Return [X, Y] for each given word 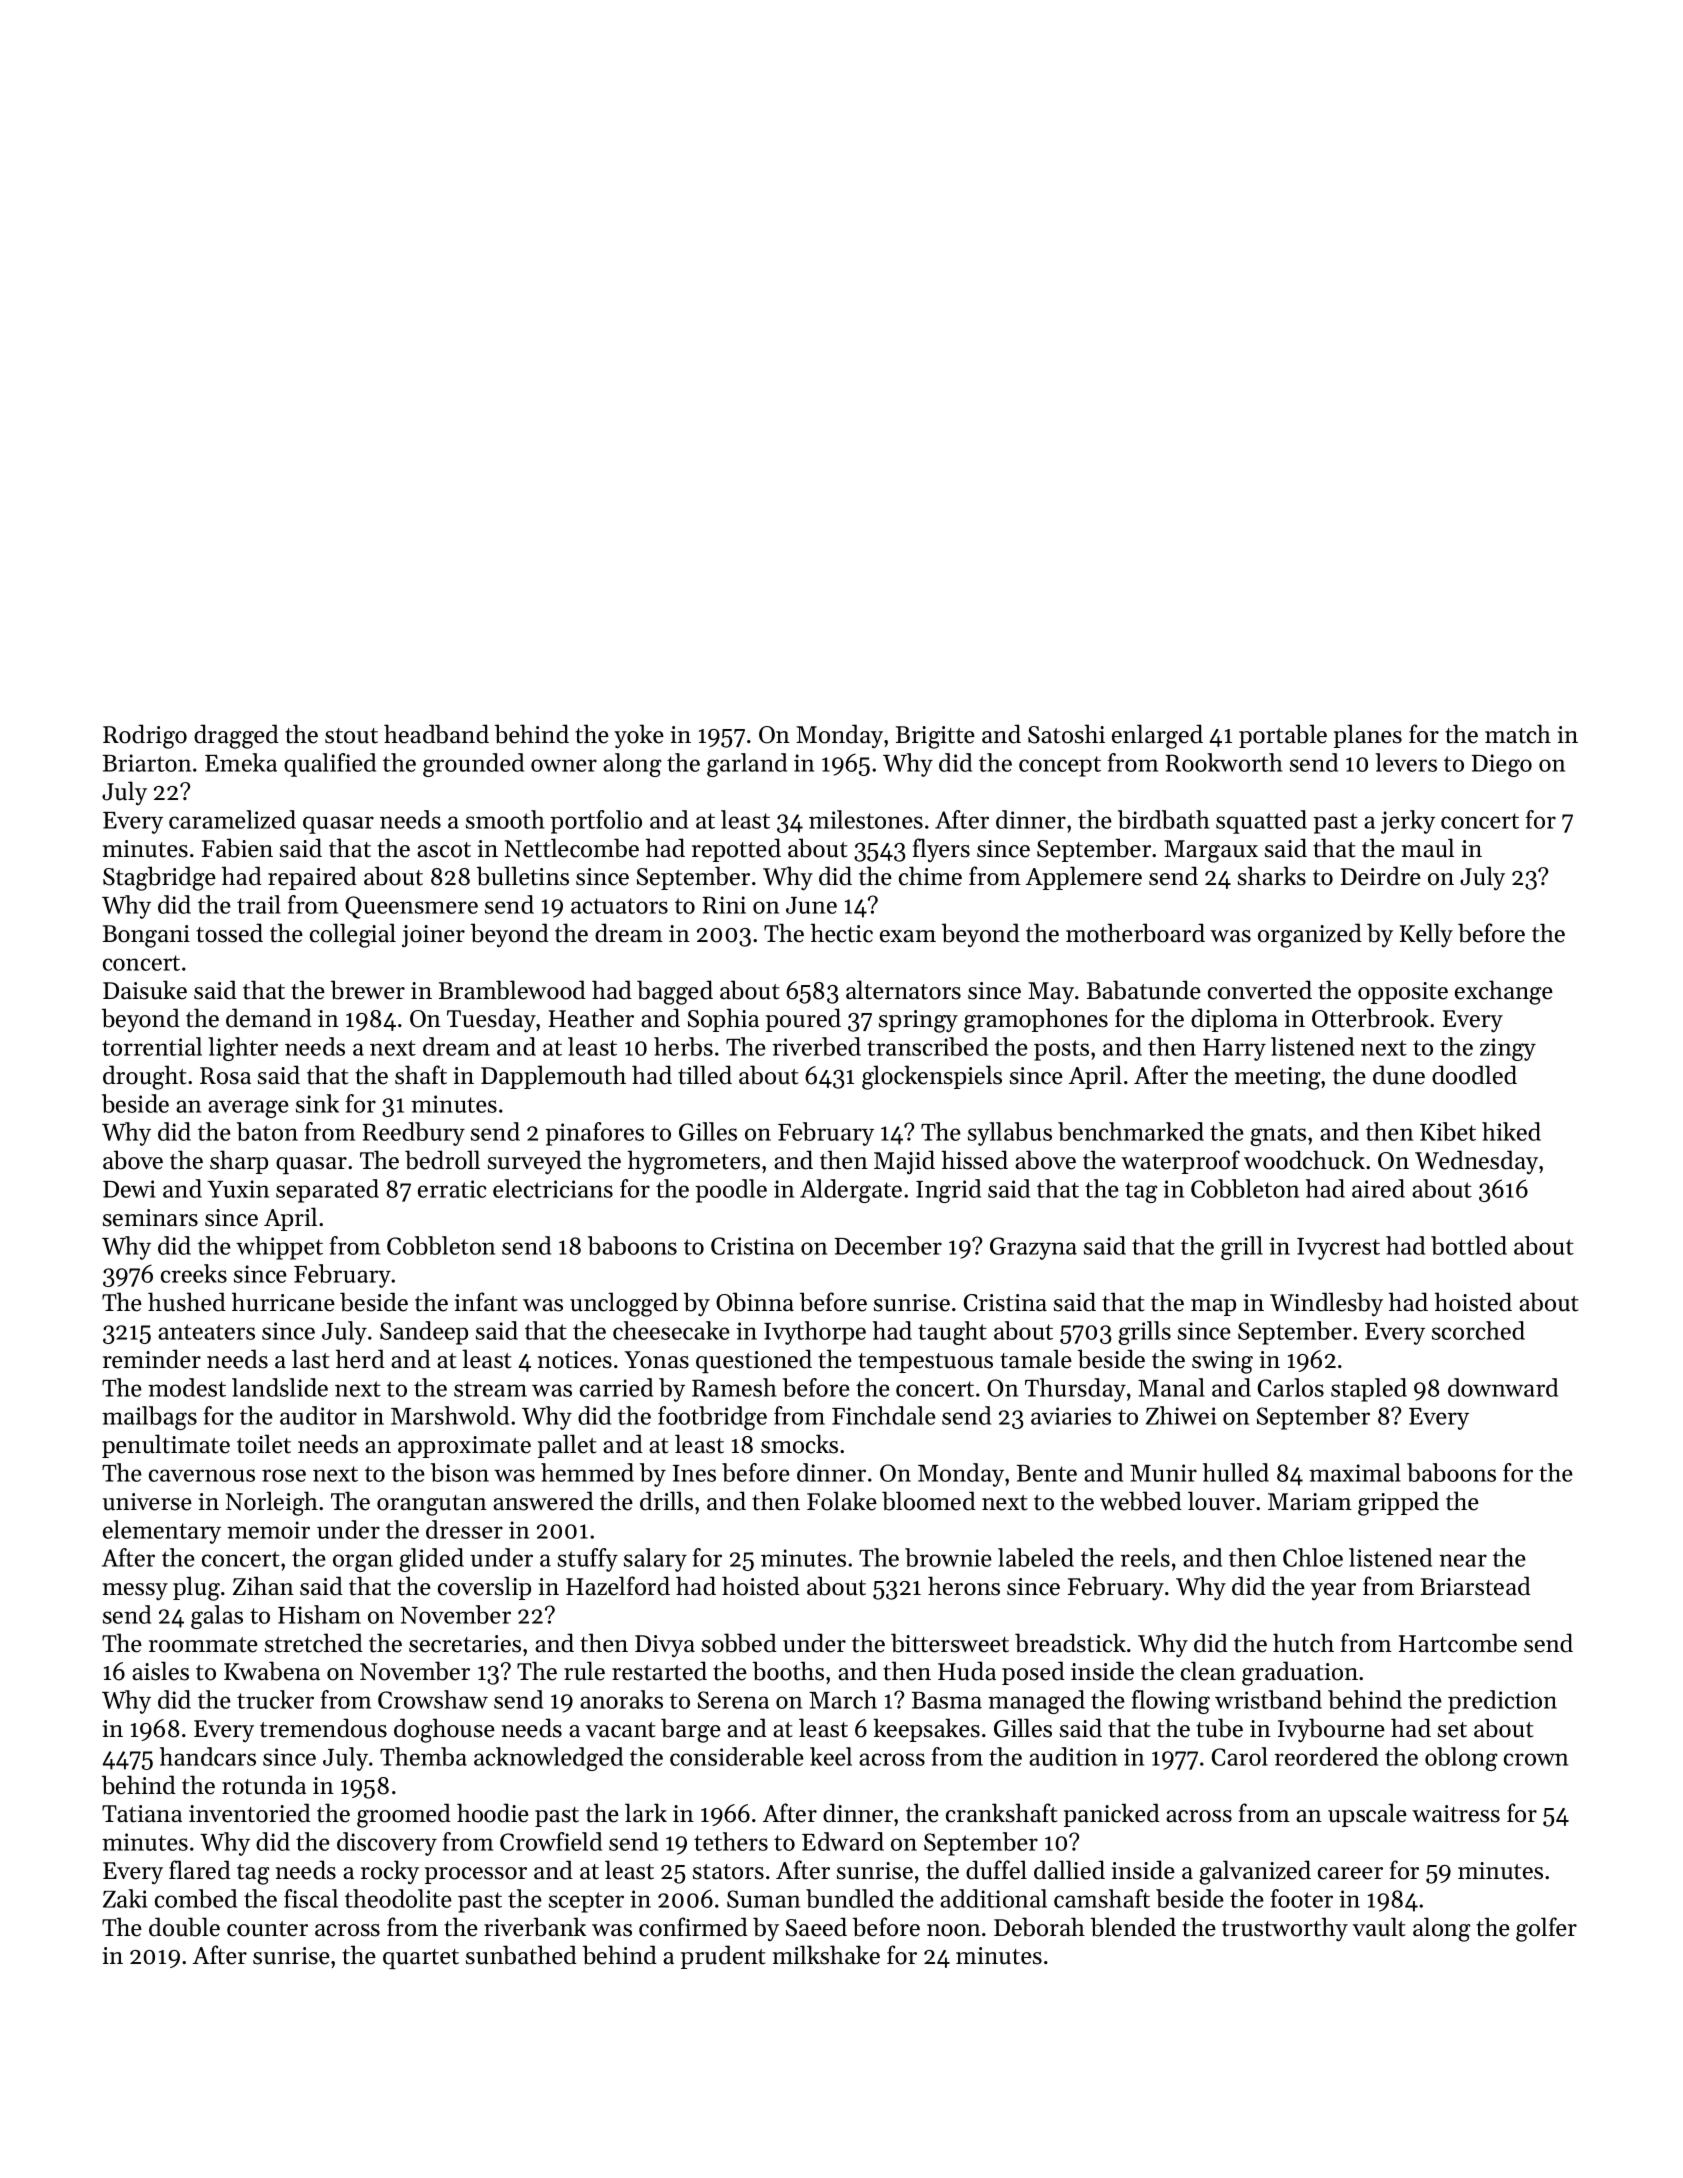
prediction [1502, 1702]
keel [831, 1756]
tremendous [323, 1728]
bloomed [929, 1501]
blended [1133, 1927]
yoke [639, 736]
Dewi [129, 1189]
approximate [464, 1447]
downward [1503, 1387]
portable [1283, 736]
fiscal [311, 1898]
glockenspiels [932, 1077]
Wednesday [1476, 1162]
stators [728, 1872]
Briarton [147, 763]
